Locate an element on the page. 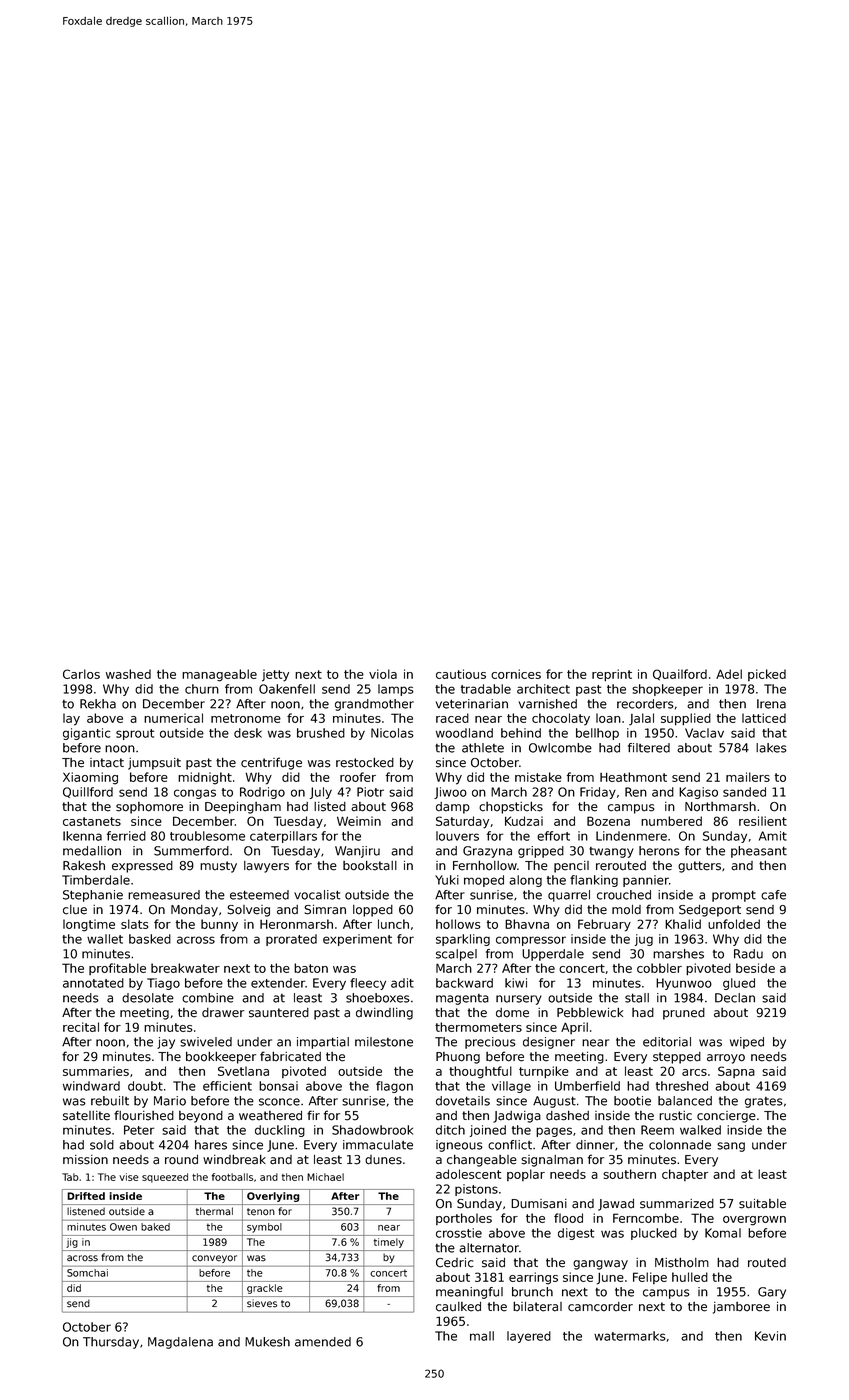 The width and height of the document is (849, 1400). churn is located at coordinates (202, 689).
